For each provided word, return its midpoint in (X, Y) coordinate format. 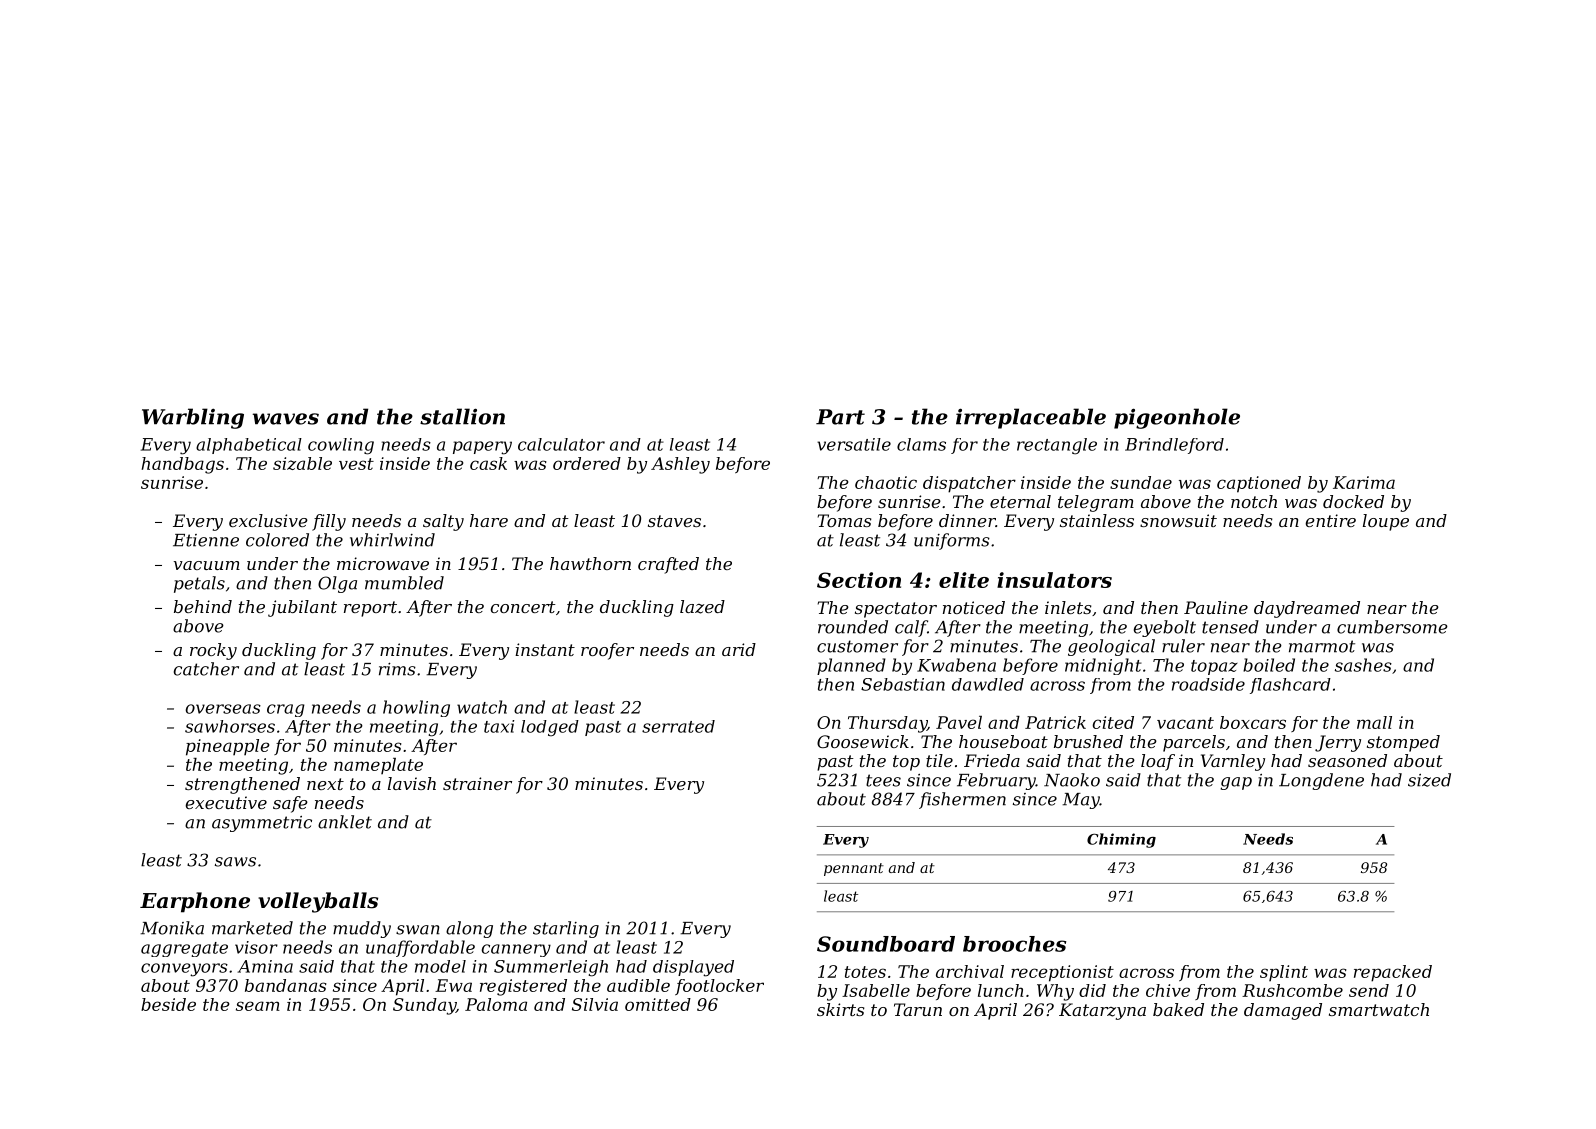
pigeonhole (1177, 418)
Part (840, 417)
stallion (462, 416)
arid (739, 649)
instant (545, 649)
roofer (607, 651)
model (440, 966)
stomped (1403, 743)
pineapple (227, 747)
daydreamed (1307, 609)
